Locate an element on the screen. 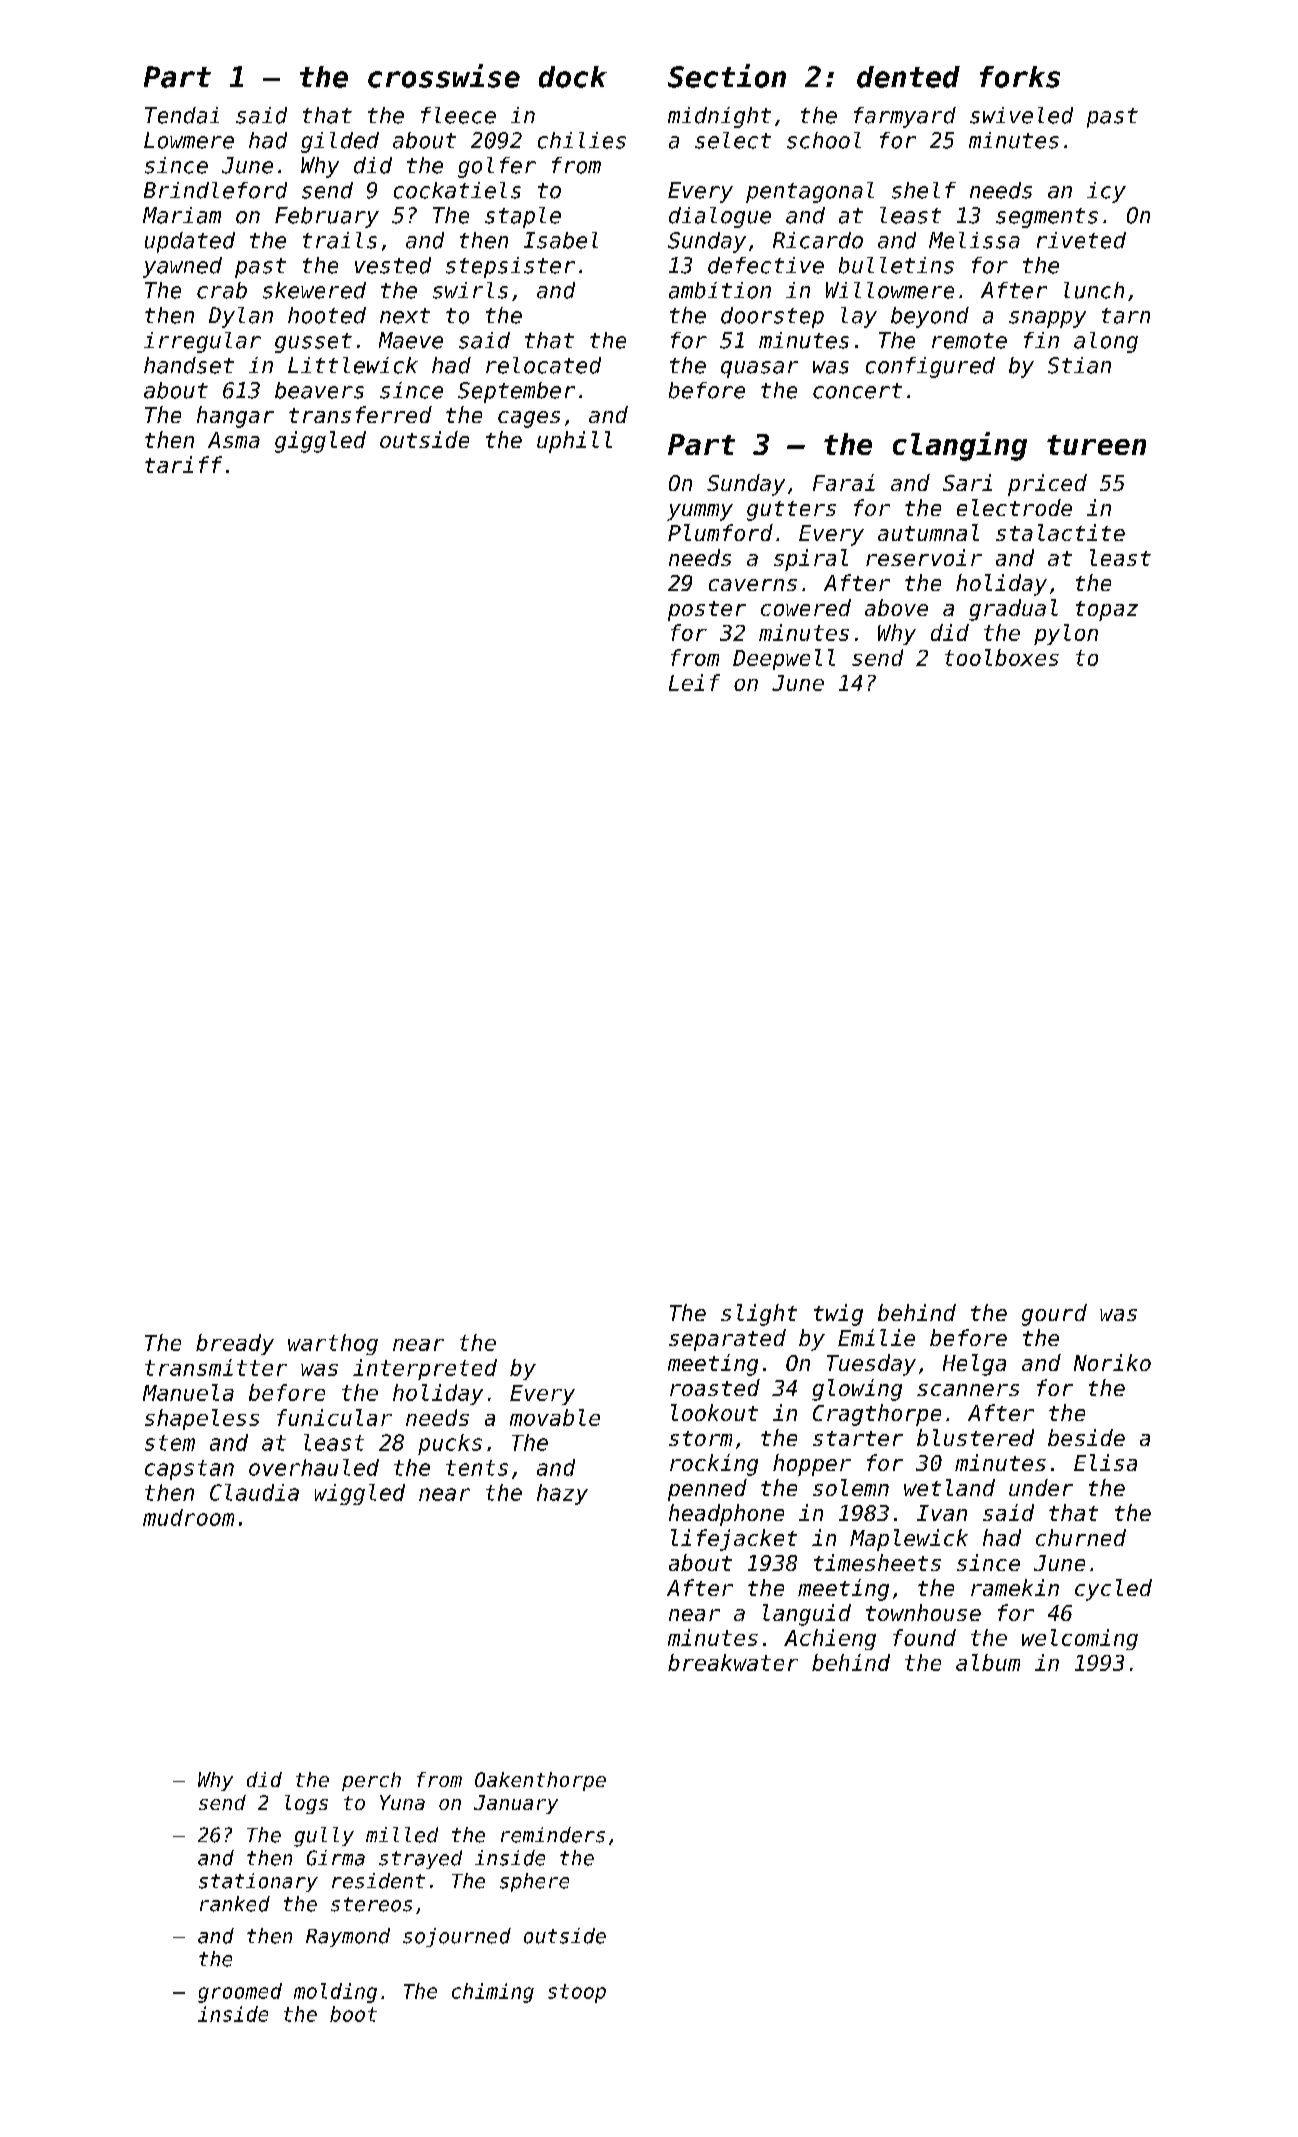 The width and height of the screenshot is (1298, 2137). gourd is located at coordinates (1054, 1315).
